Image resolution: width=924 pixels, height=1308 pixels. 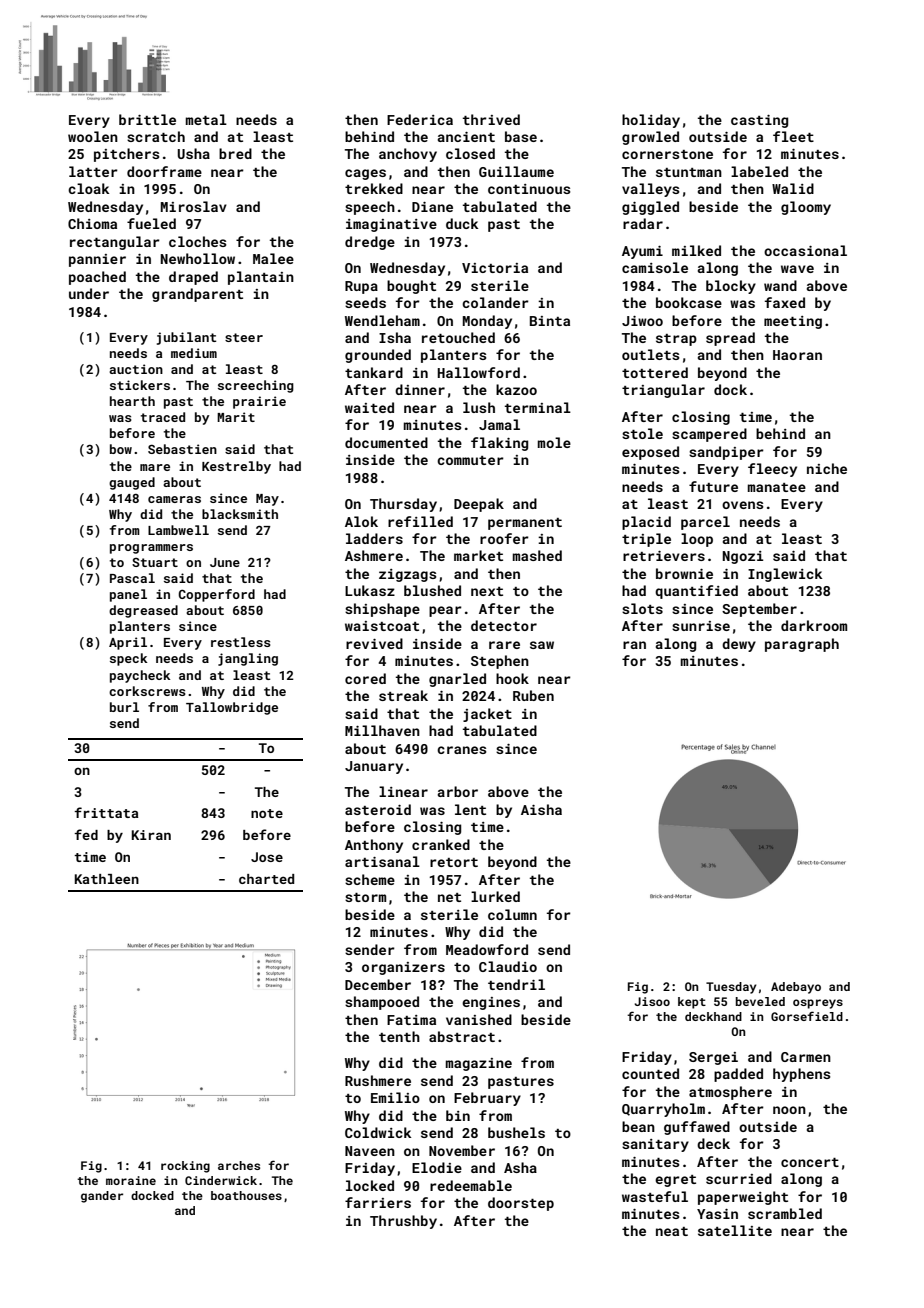 What do you see at coordinates (806, 208) in the screenshot?
I see `gloomy` at bounding box center [806, 208].
